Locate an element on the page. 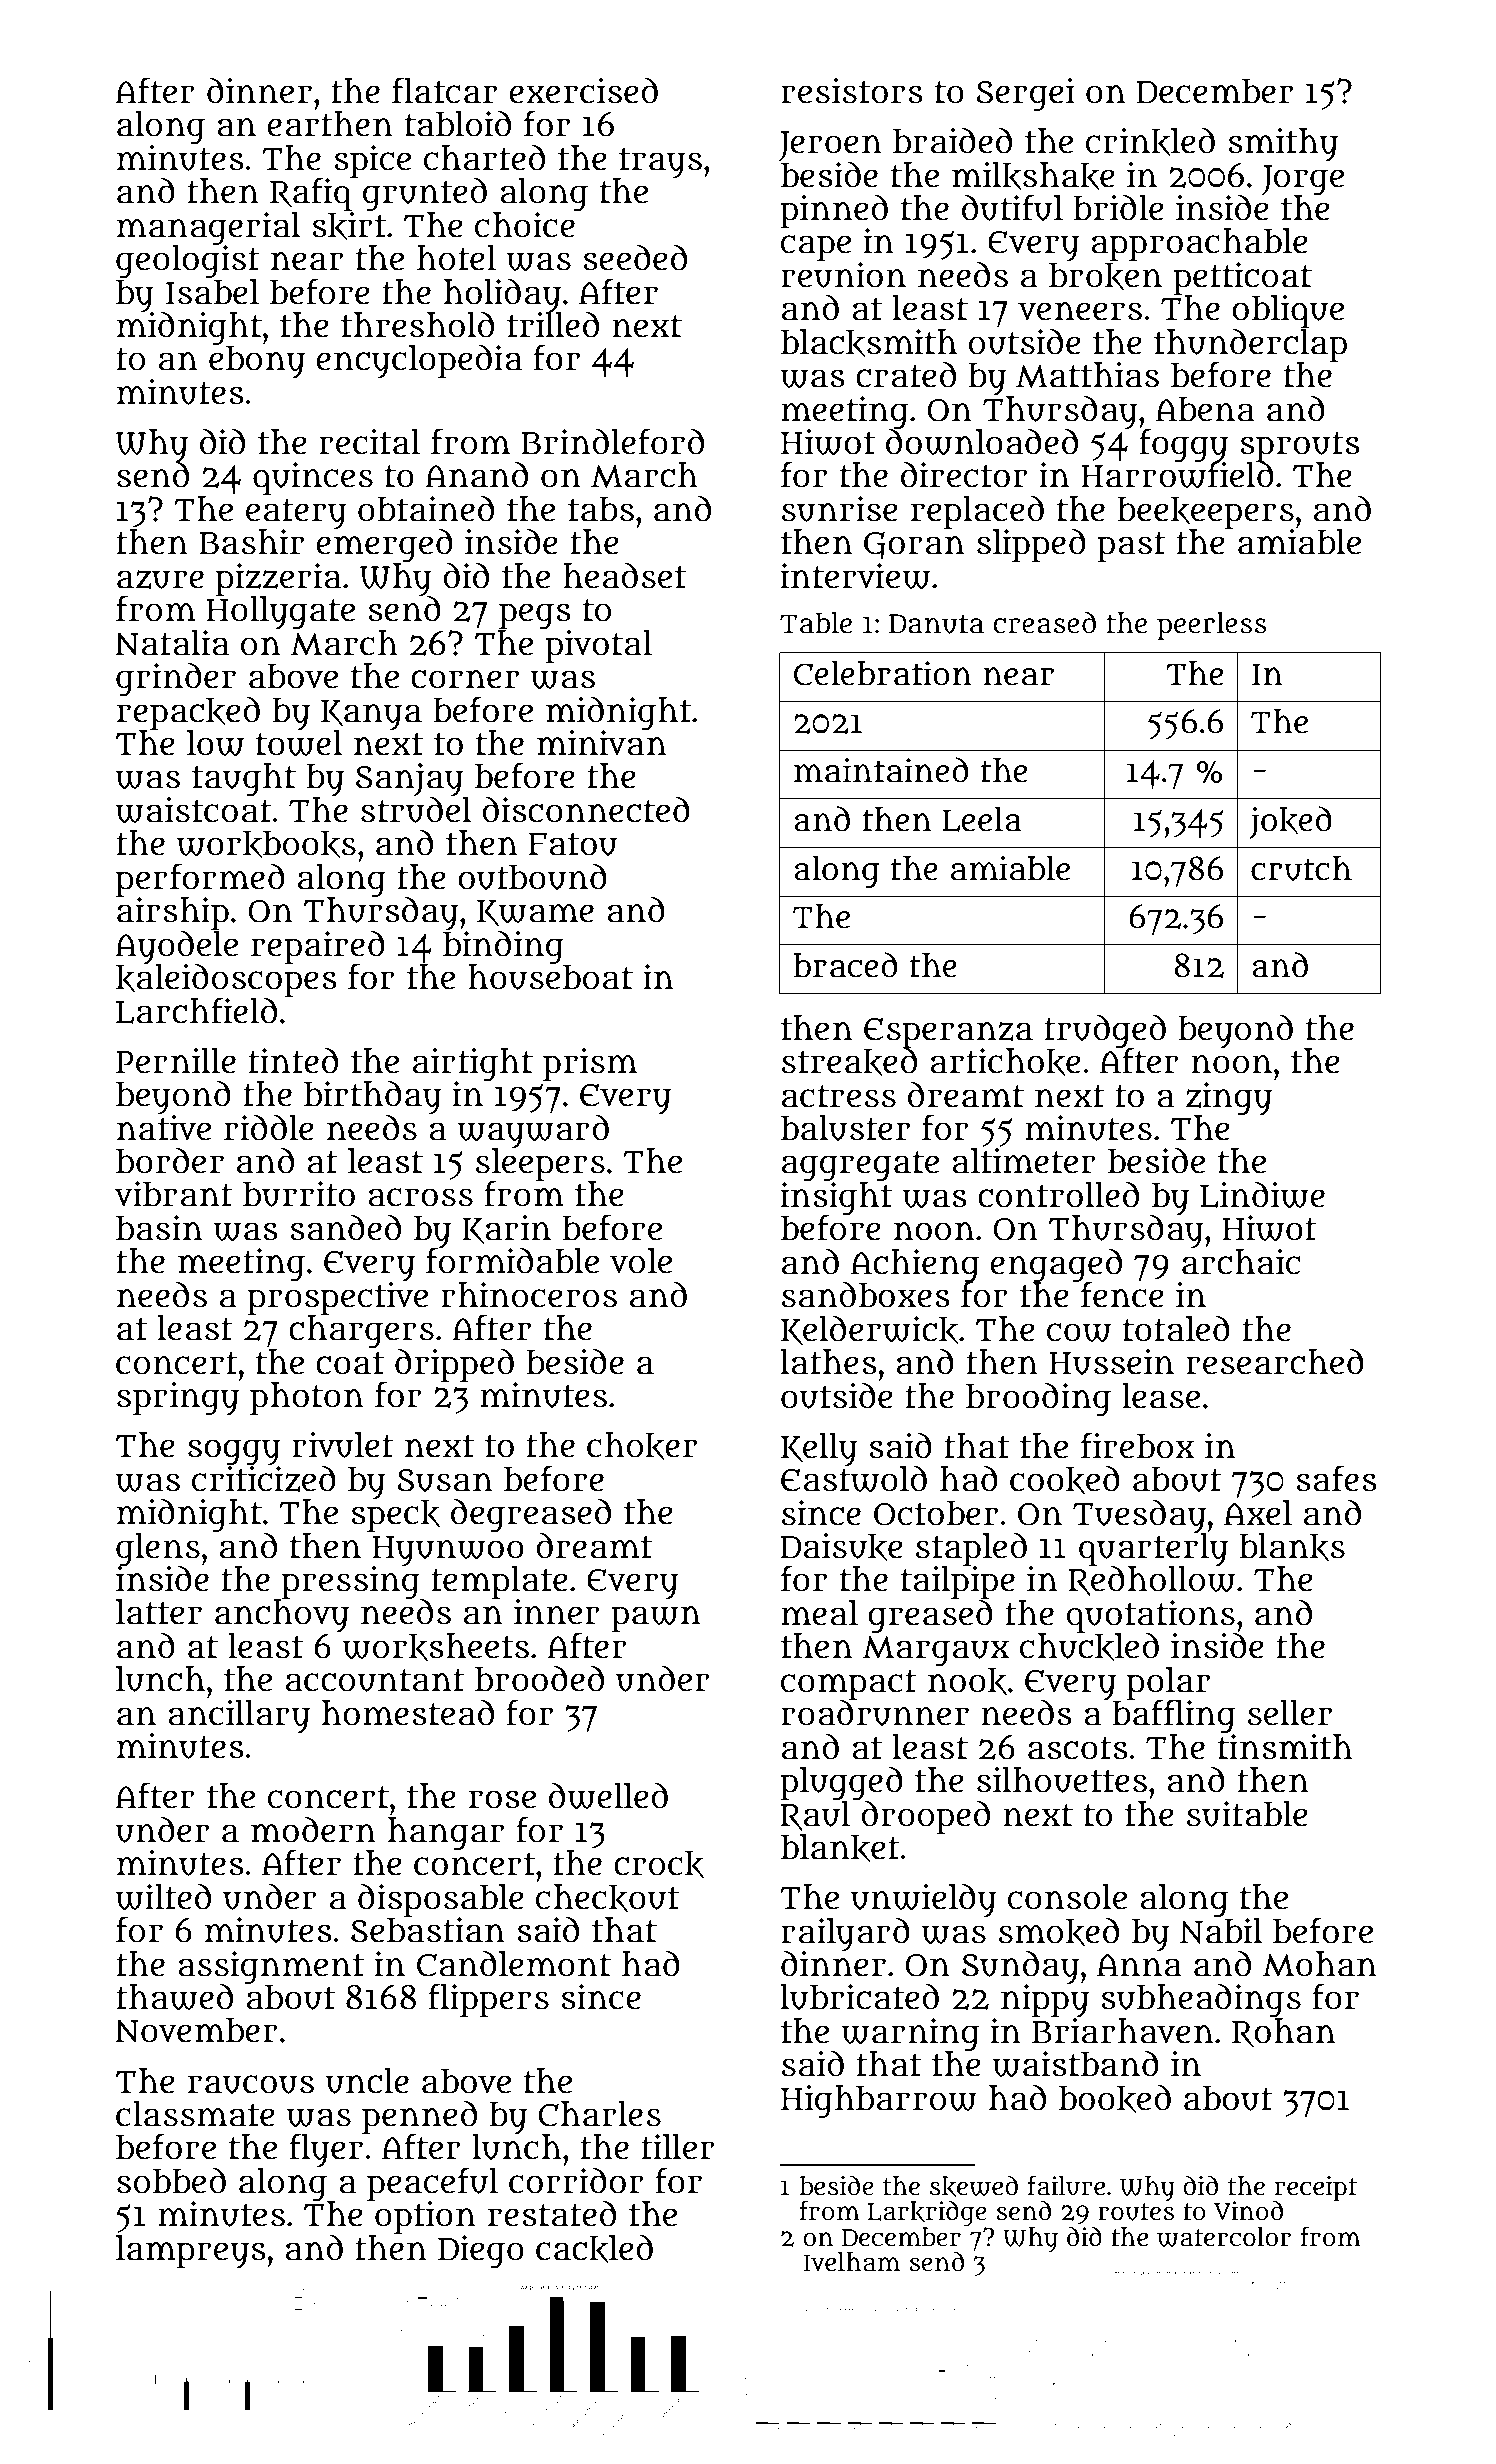 This image has height=2464, width=1496. dwelled is located at coordinates (608, 1795).
